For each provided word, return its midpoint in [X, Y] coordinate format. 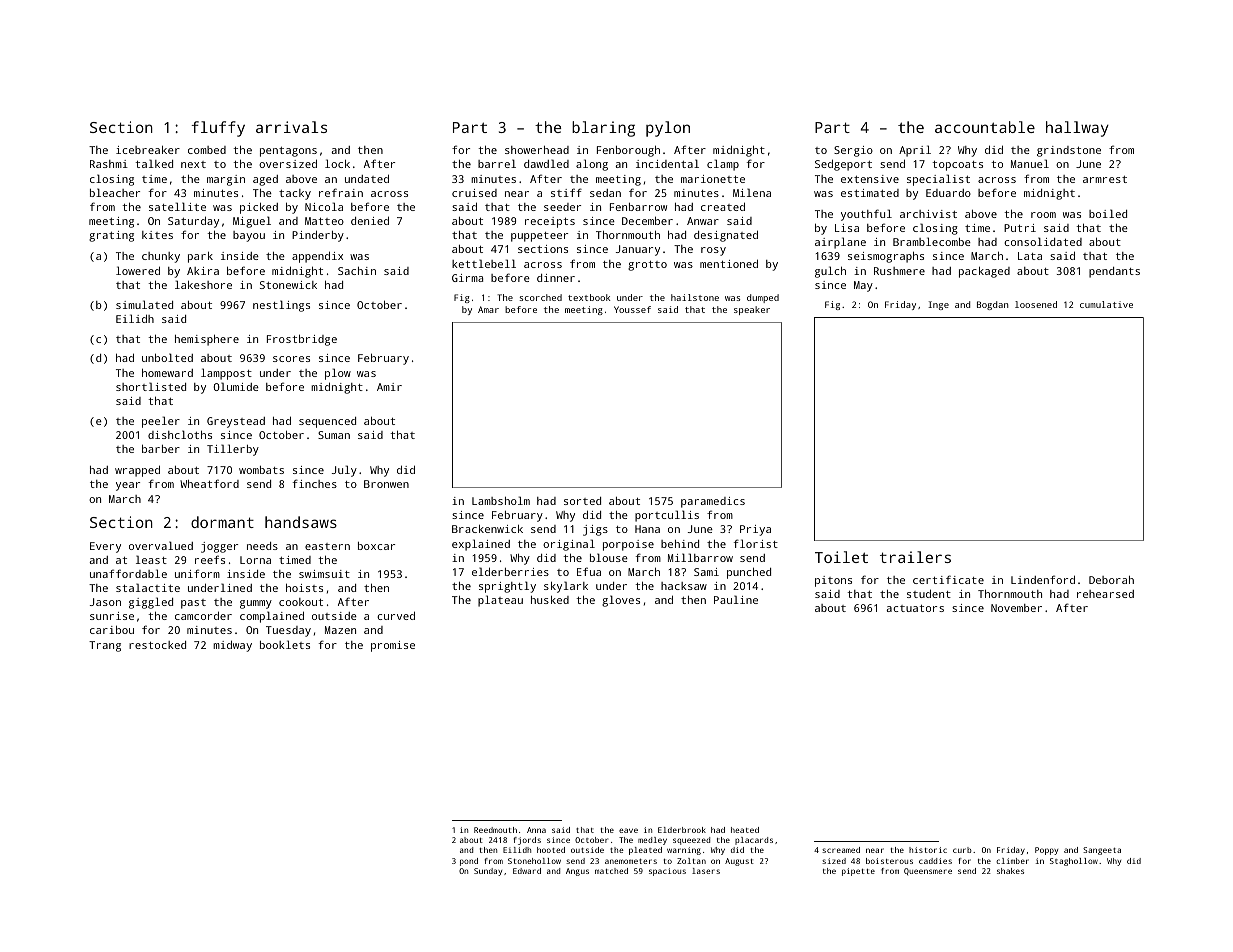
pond [469, 862]
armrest [1105, 179]
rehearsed [1105, 594]
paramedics [713, 502]
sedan [605, 193]
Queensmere [928, 871]
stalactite [148, 587]
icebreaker [148, 150]
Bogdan [992, 305]
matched [611, 871]
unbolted [167, 357]
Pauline [736, 599]
